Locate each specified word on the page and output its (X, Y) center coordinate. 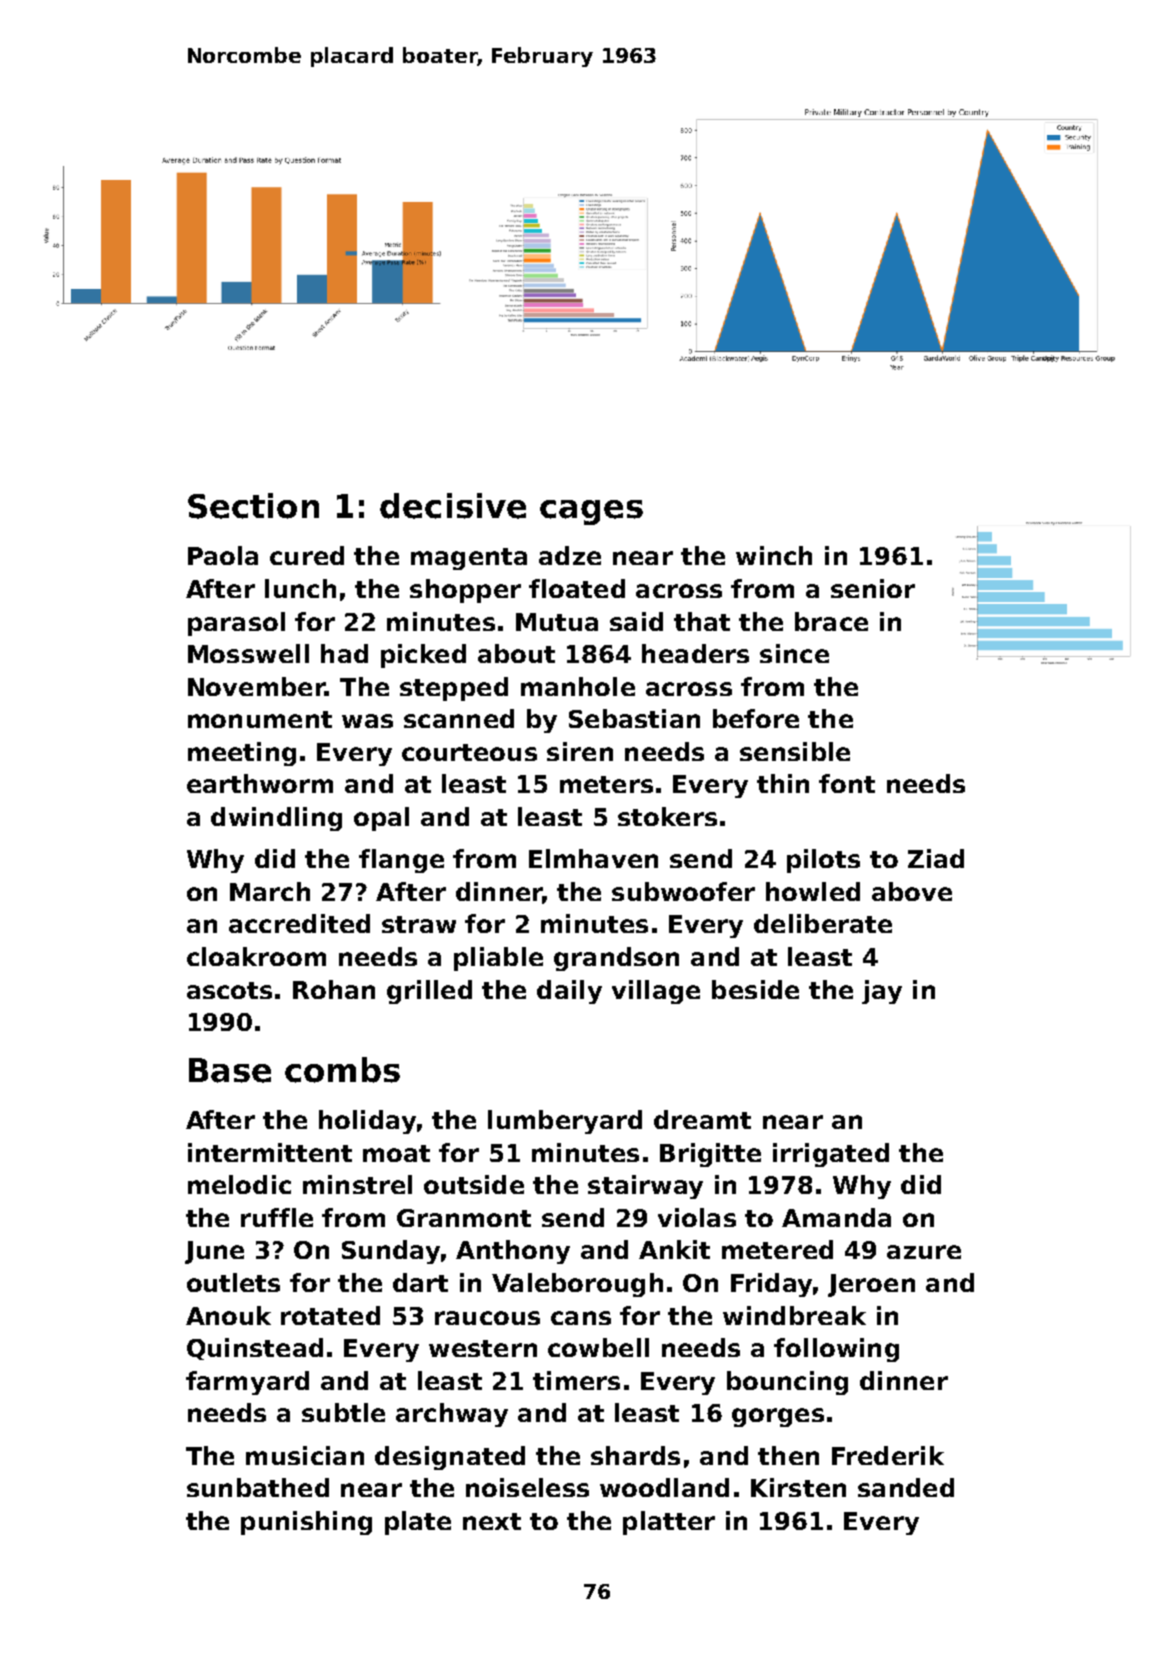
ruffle (277, 1217)
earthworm (260, 783)
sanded (906, 1487)
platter (669, 1523)
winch (774, 555)
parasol (236, 624)
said (636, 621)
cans (581, 1318)
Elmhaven (593, 858)
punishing (306, 1523)
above (912, 891)
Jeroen (871, 1285)
